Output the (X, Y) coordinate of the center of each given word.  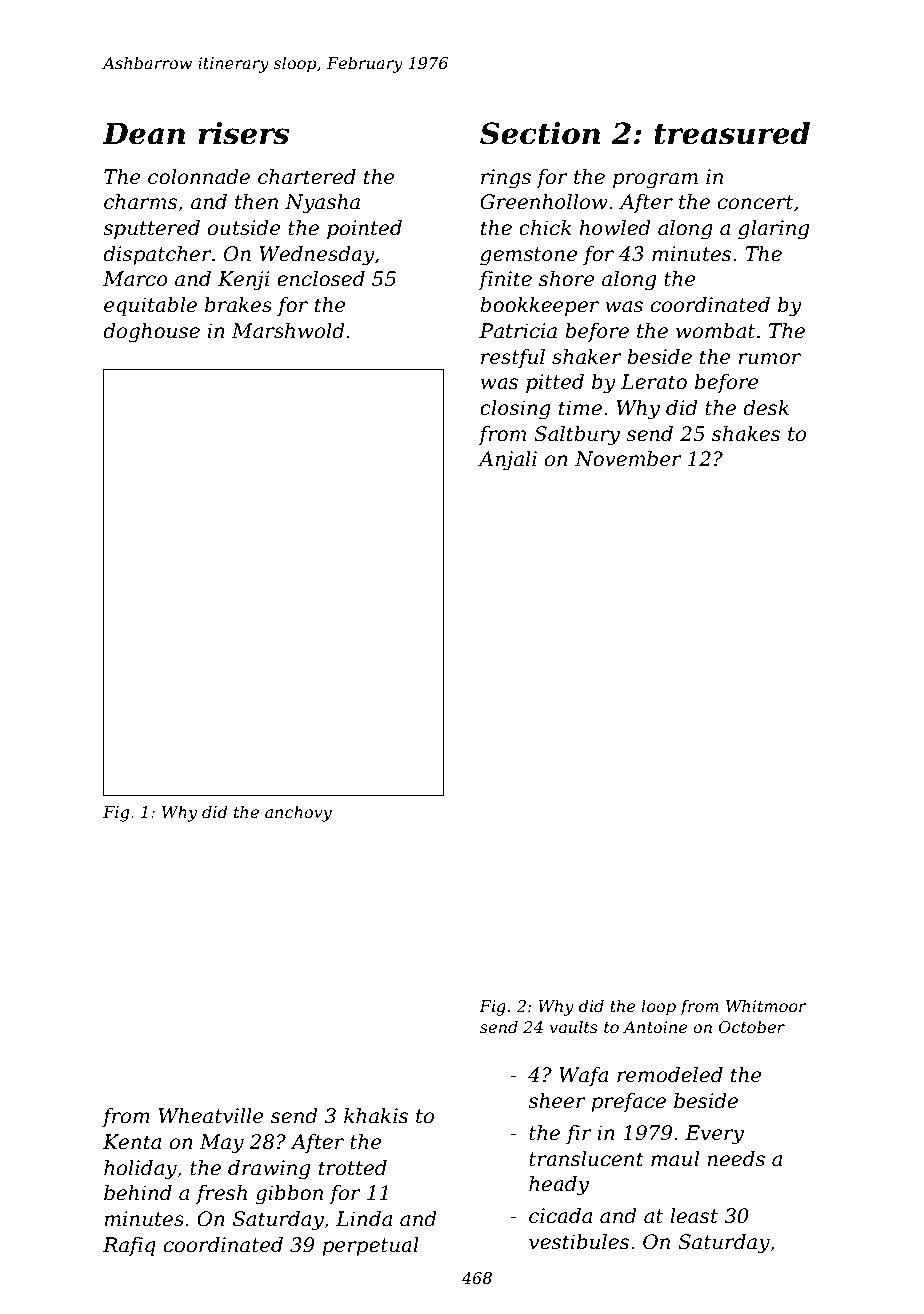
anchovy (298, 813)
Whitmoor (766, 1005)
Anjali (507, 461)
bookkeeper (539, 306)
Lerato (654, 382)
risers (243, 133)
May (221, 1144)
